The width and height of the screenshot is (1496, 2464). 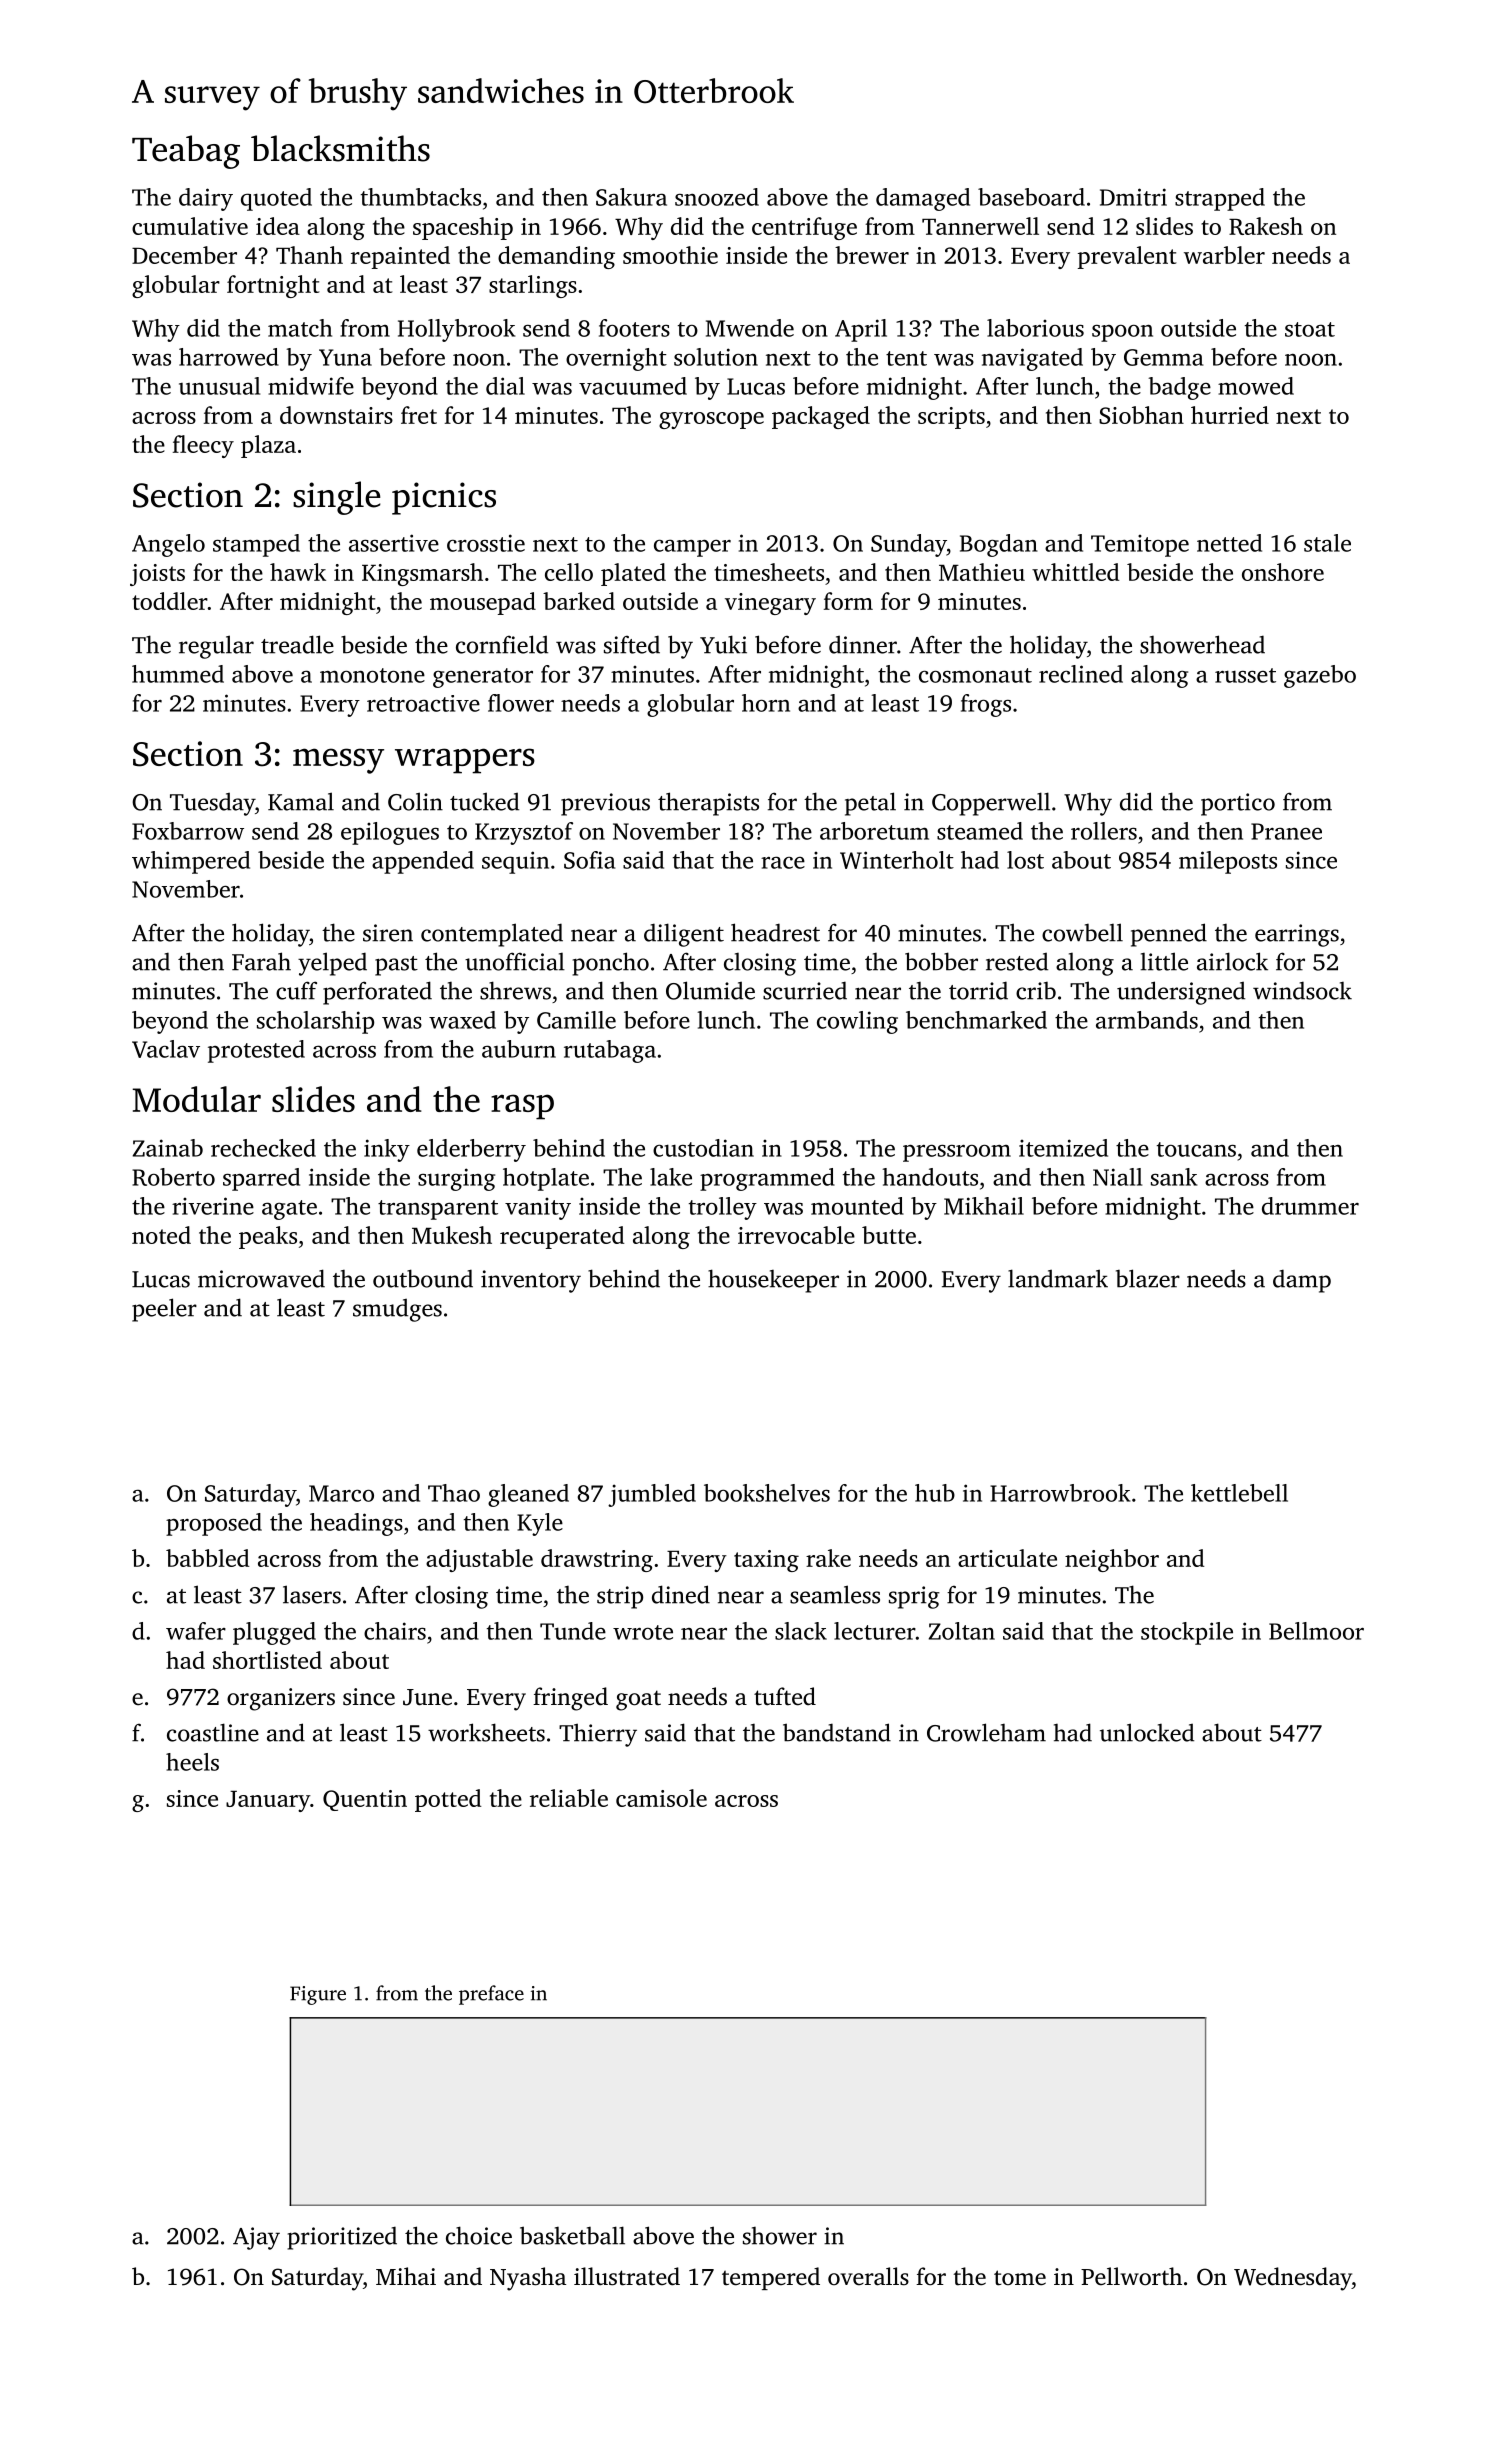 I want to click on treadle, so click(x=297, y=644).
